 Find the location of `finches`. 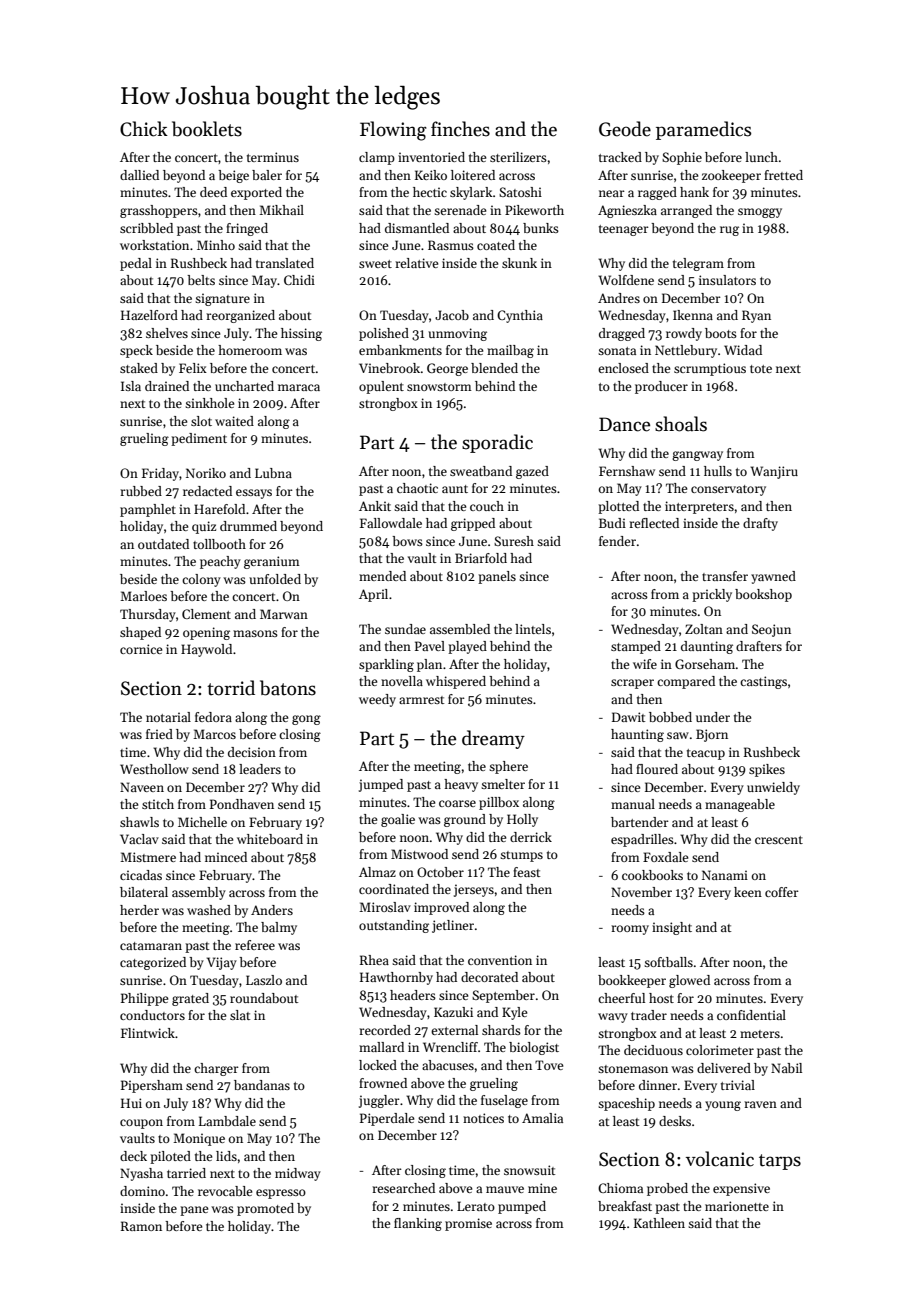

finches is located at coordinates (460, 129).
